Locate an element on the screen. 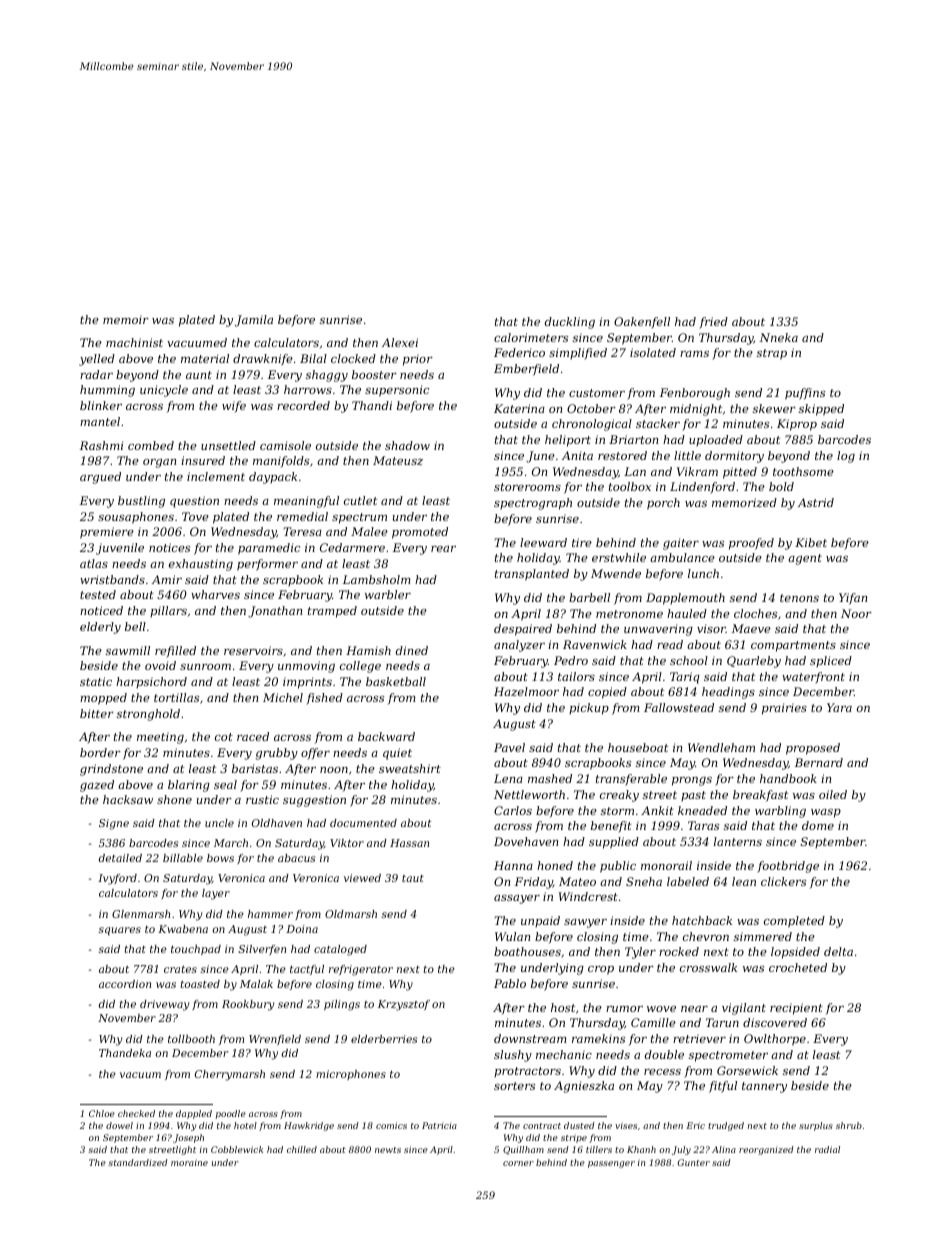 The width and height of the screenshot is (952, 1233). memoir is located at coordinates (126, 319).
